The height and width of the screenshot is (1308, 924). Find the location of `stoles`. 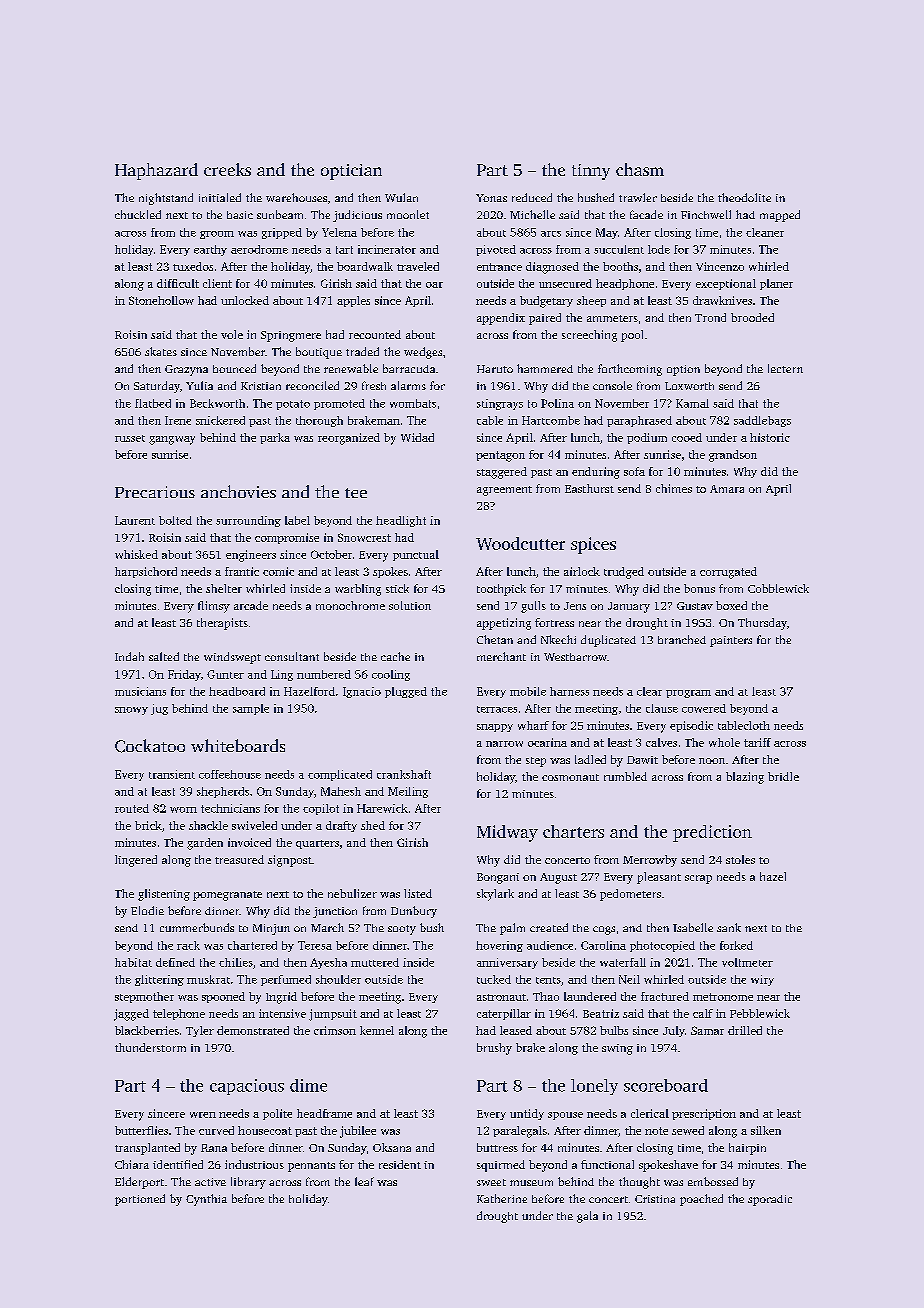

stoles is located at coordinates (740, 859).
